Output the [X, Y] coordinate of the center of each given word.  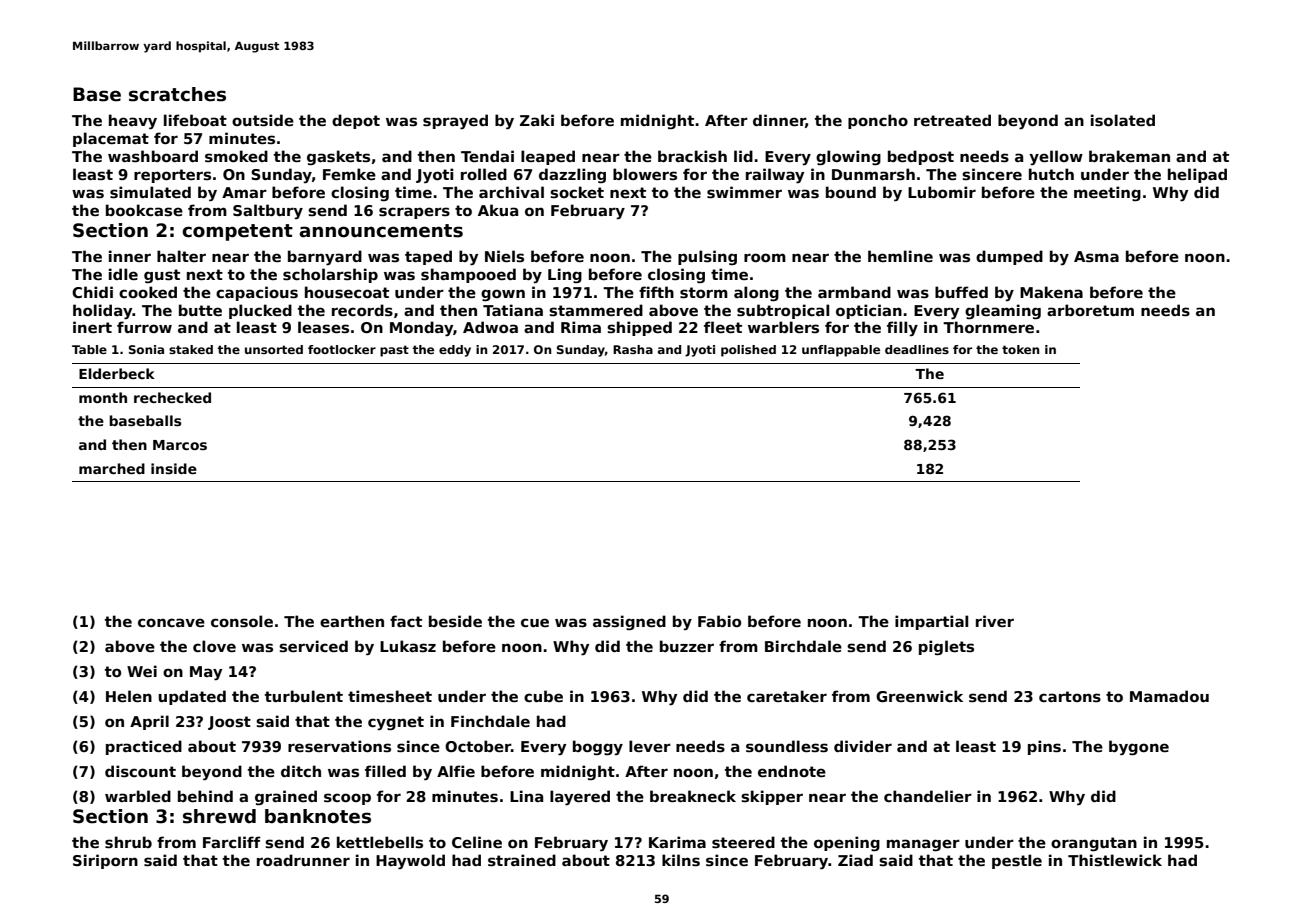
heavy [133, 121]
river [995, 621]
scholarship [330, 275]
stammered [596, 310]
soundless [787, 746]
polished [748, 351]
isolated [1123, 120]
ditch [301, 771]
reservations [339, 746]
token [1020, 349]
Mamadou [1169, 696]
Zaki [537, 120]
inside [174, 468]
